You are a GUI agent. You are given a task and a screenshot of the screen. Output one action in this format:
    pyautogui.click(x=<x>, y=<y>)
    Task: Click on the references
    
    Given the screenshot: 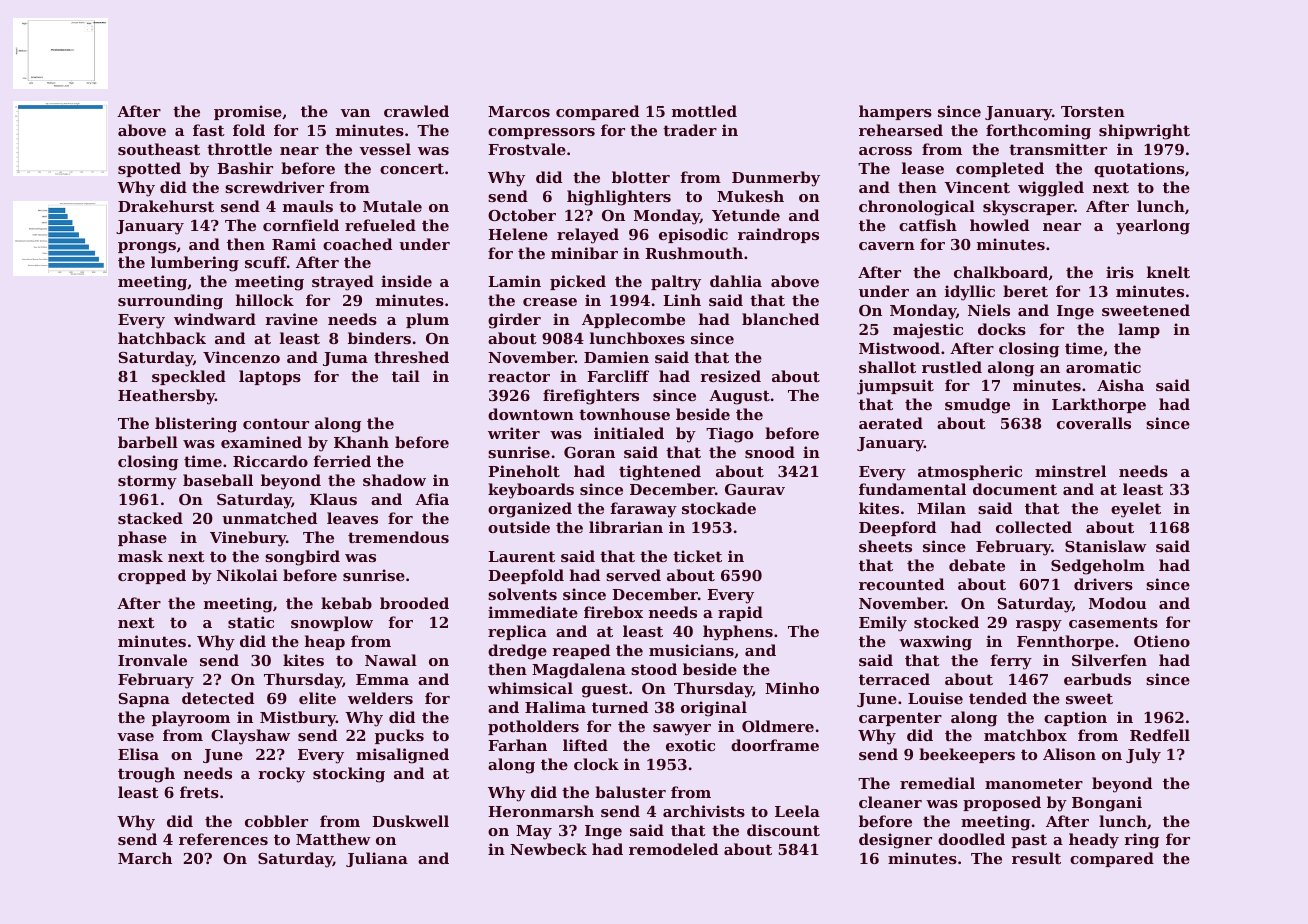 What is the action you would take?
    pyautogui.click(x=223, y=839)
